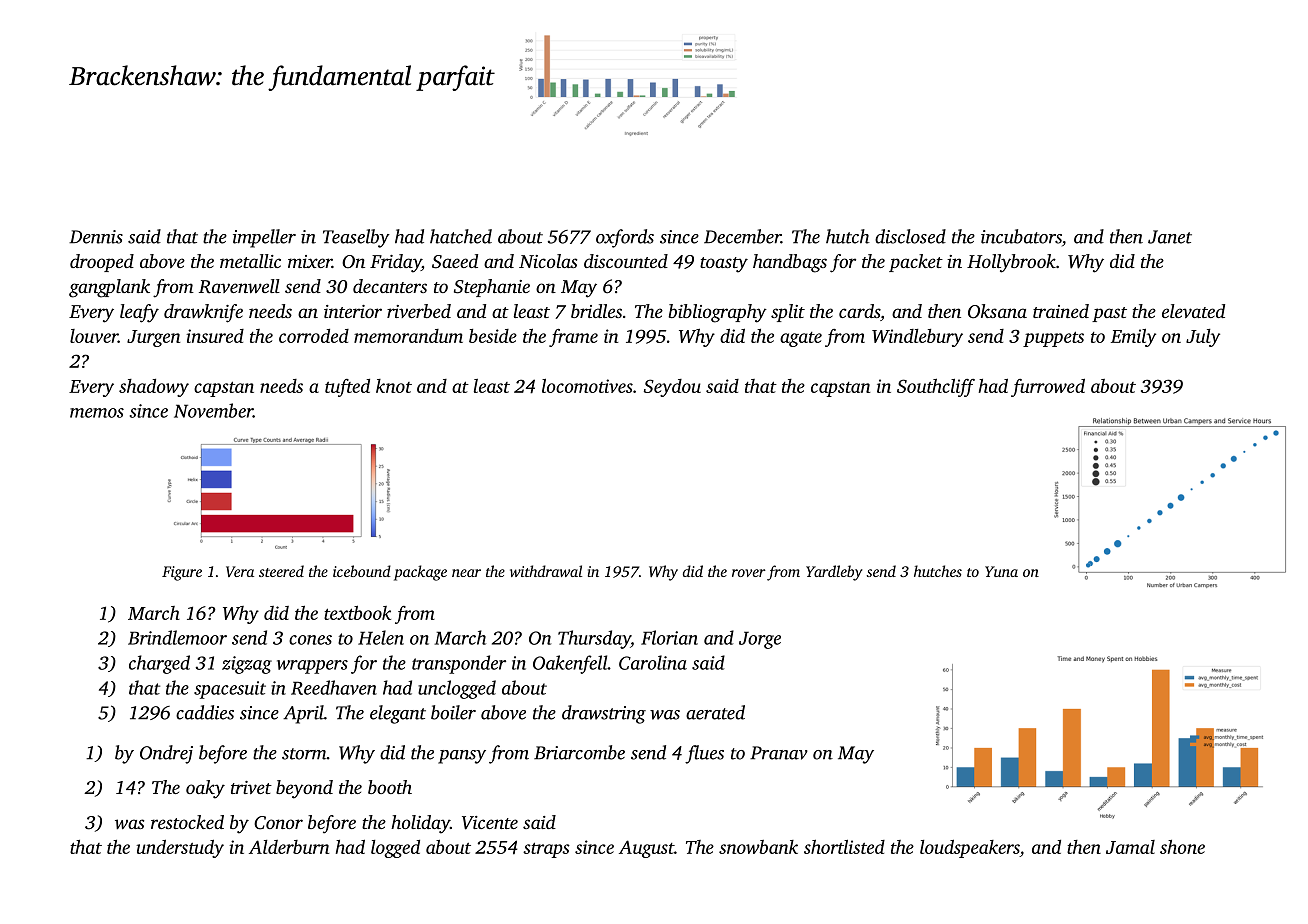  I want to click on loudspeakers, so click(970, 848).
